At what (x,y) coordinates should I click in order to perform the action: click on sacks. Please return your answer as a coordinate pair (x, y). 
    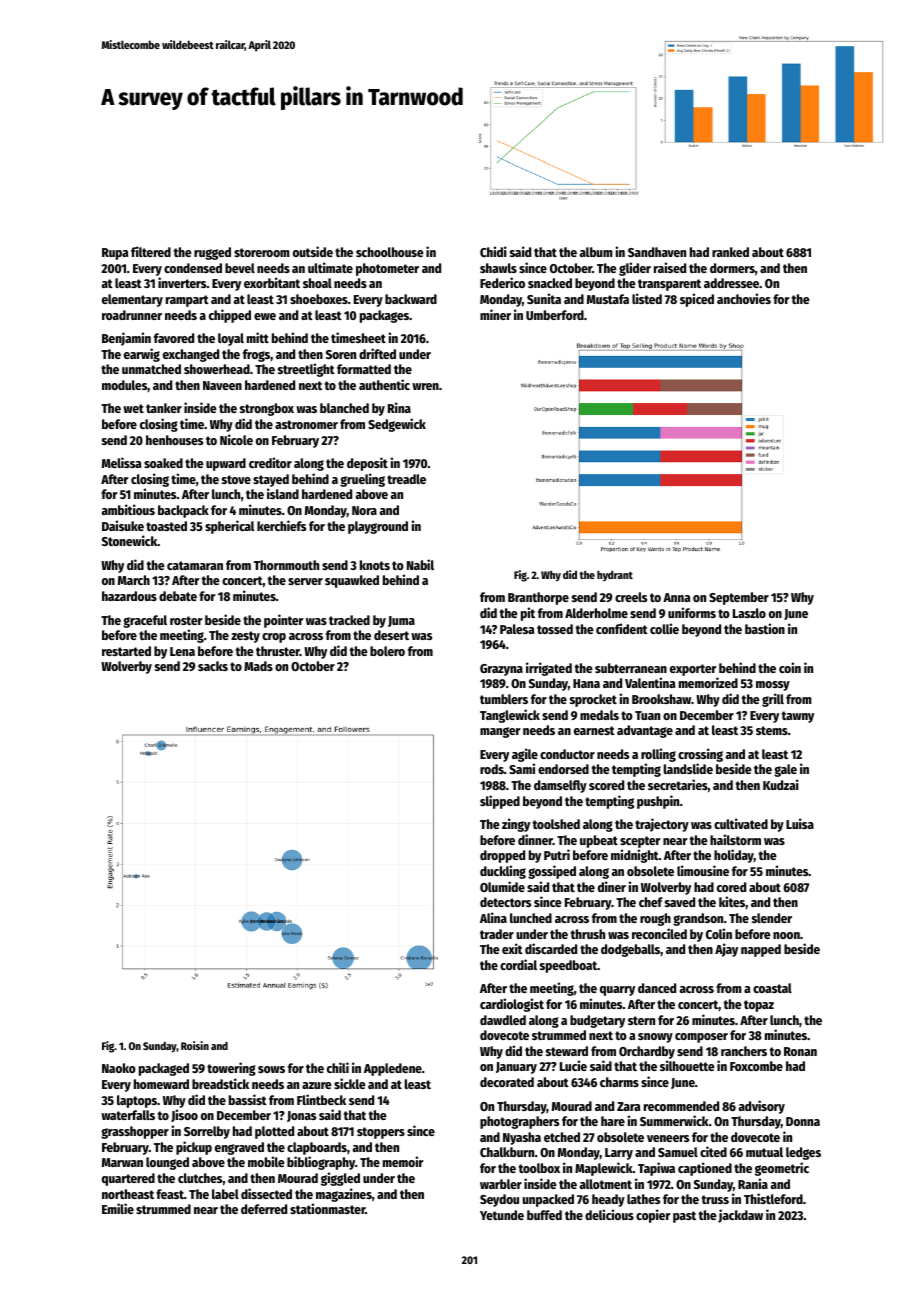
    Looking at the image, I should click on (213, 666).
